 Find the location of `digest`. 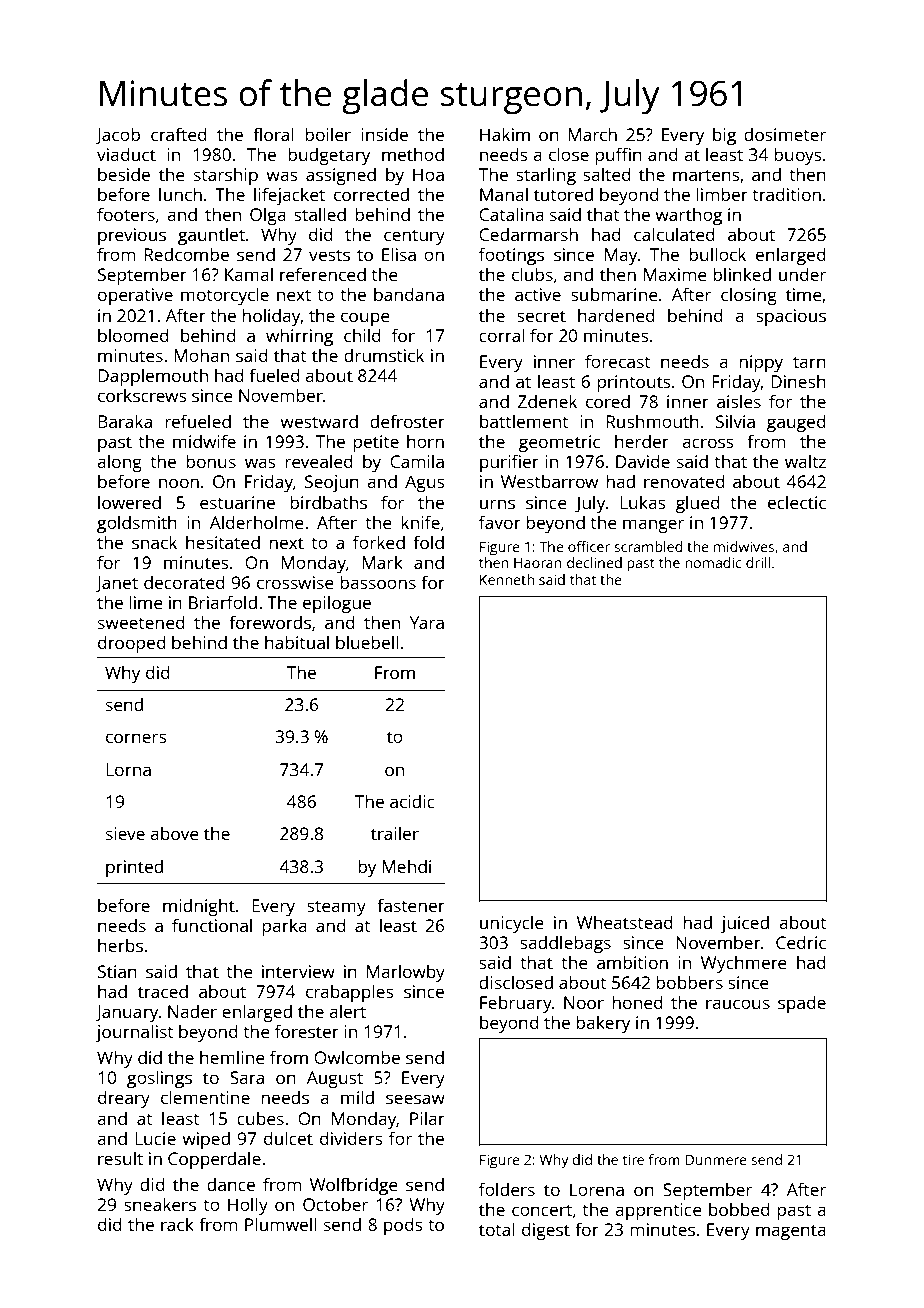

digest is located at coordinates (546, 1231).
